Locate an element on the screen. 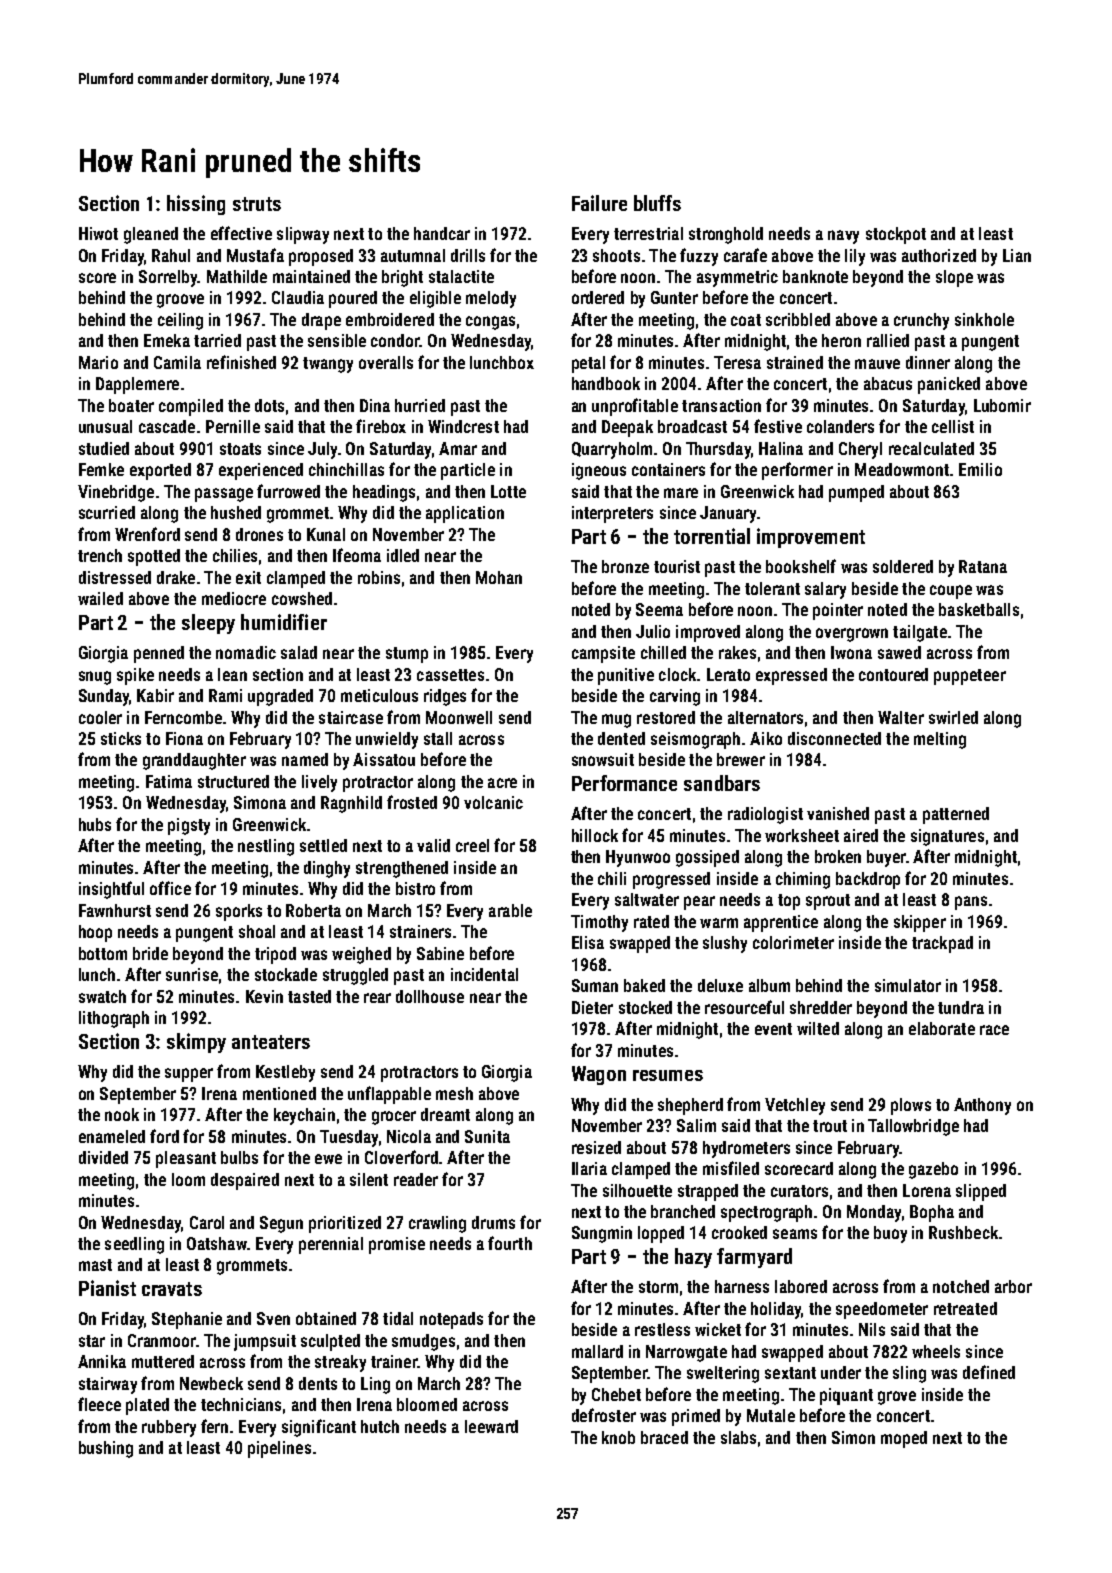 This screenshot has width=1112, height=1573. Lubomir is located at coordinates (1002, 405).
